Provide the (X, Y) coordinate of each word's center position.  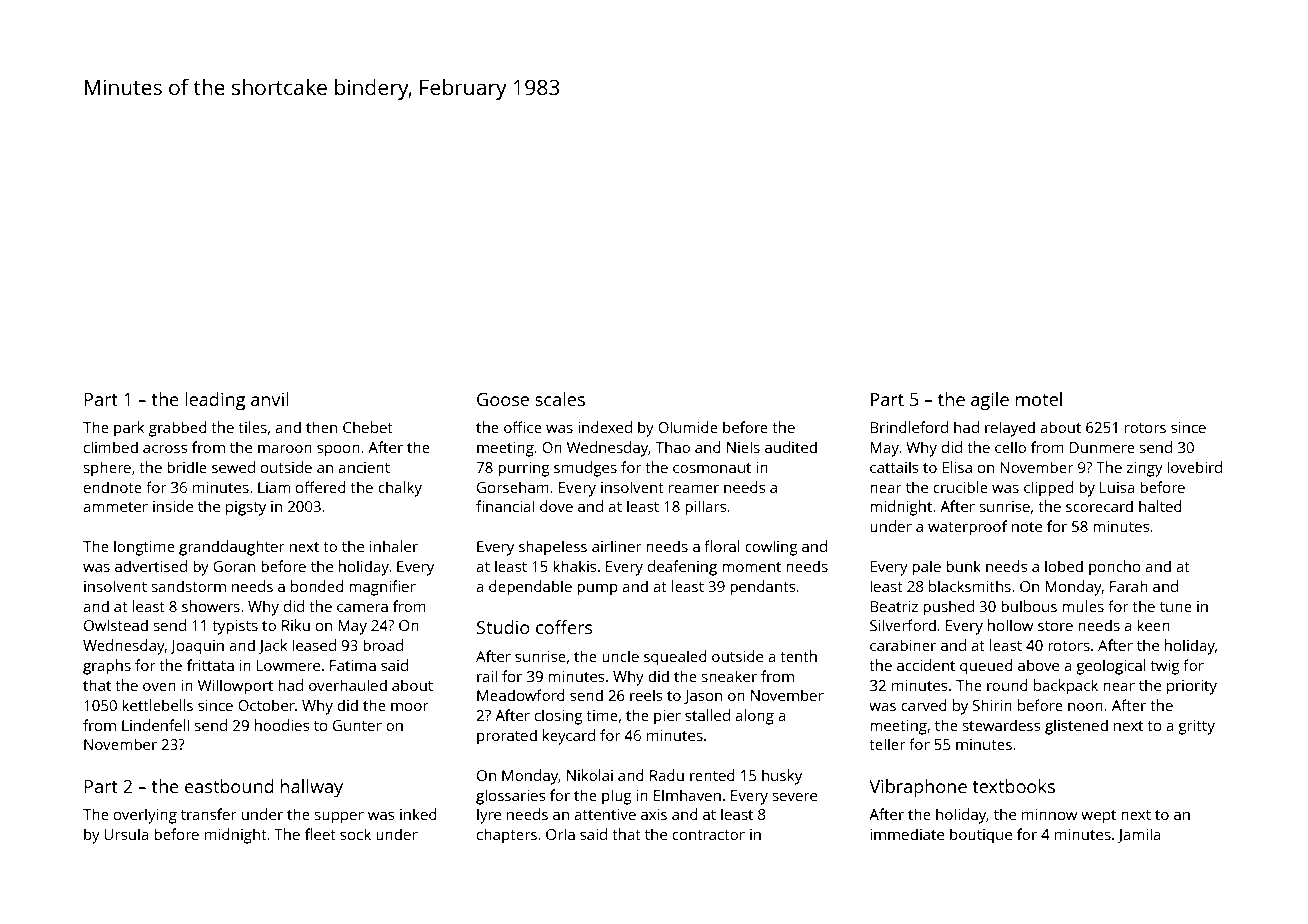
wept (1098, 817)
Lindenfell (155, 725)
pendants (762, 588)
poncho (1115, 568)
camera (362, 608)
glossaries (510, 797)
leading (215, 401)
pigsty (246, 508)
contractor (708, 835)
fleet (320, 834)
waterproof (967, 528)
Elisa (957, 467)
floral (722, 546)
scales (560, 399)
